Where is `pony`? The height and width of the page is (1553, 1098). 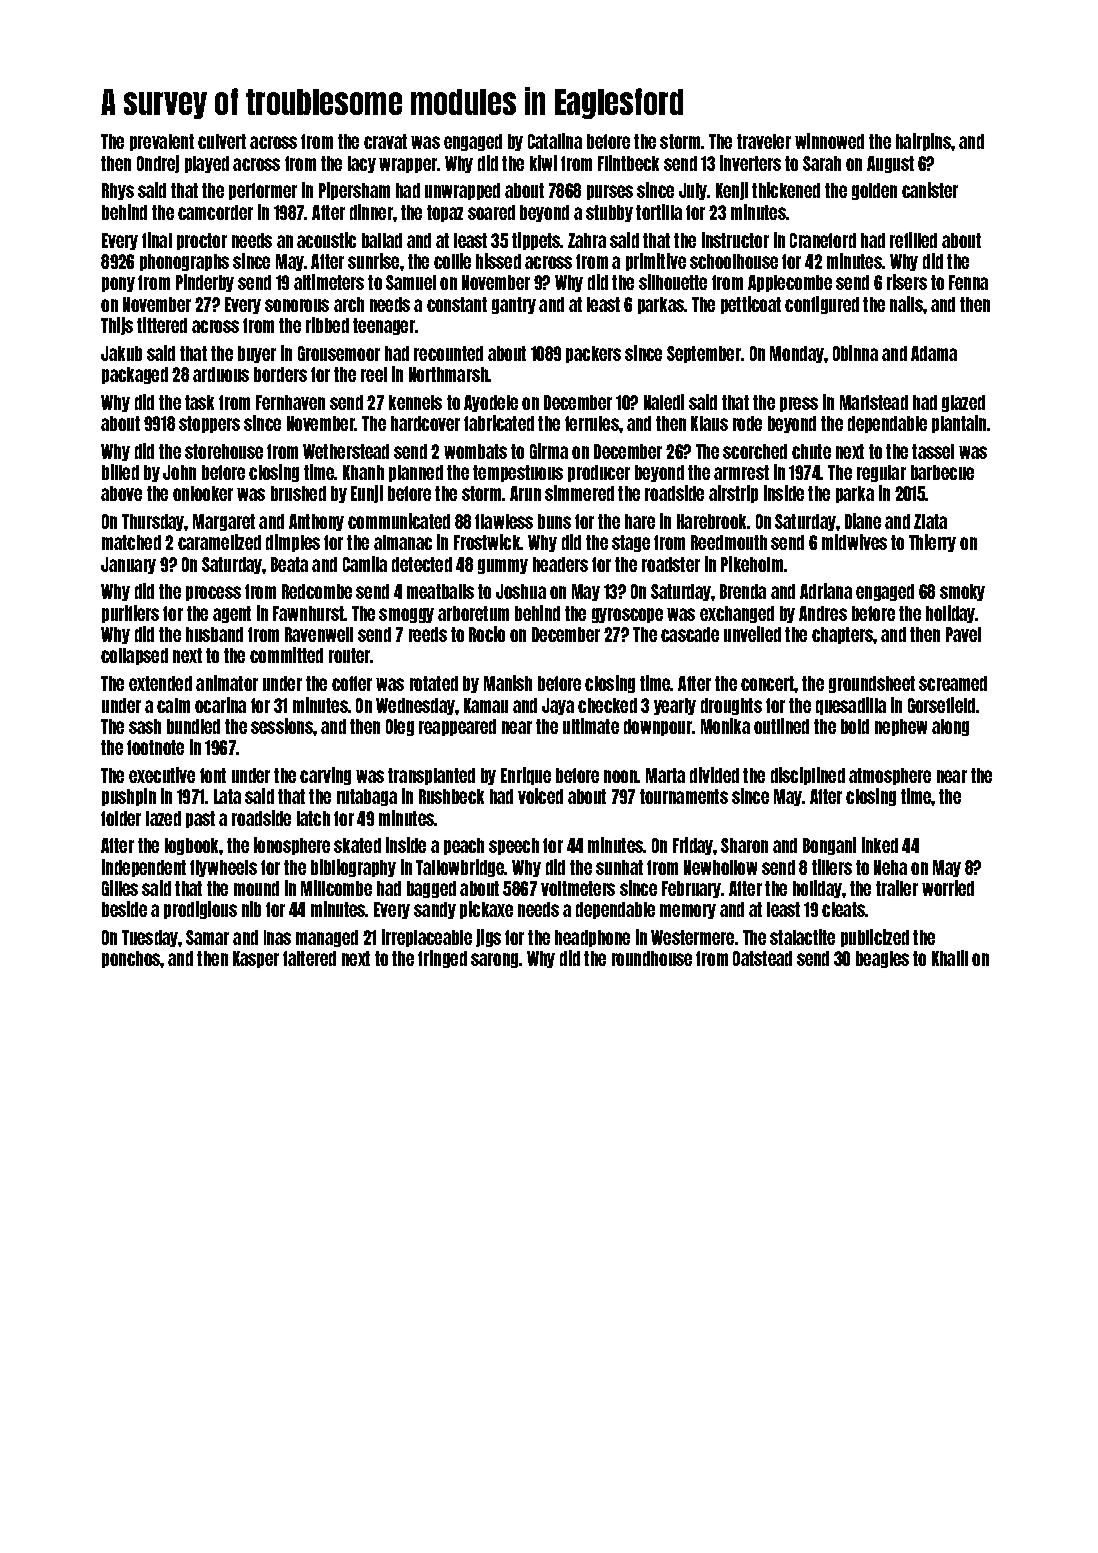
pony is located at coordinates (118, 284).
